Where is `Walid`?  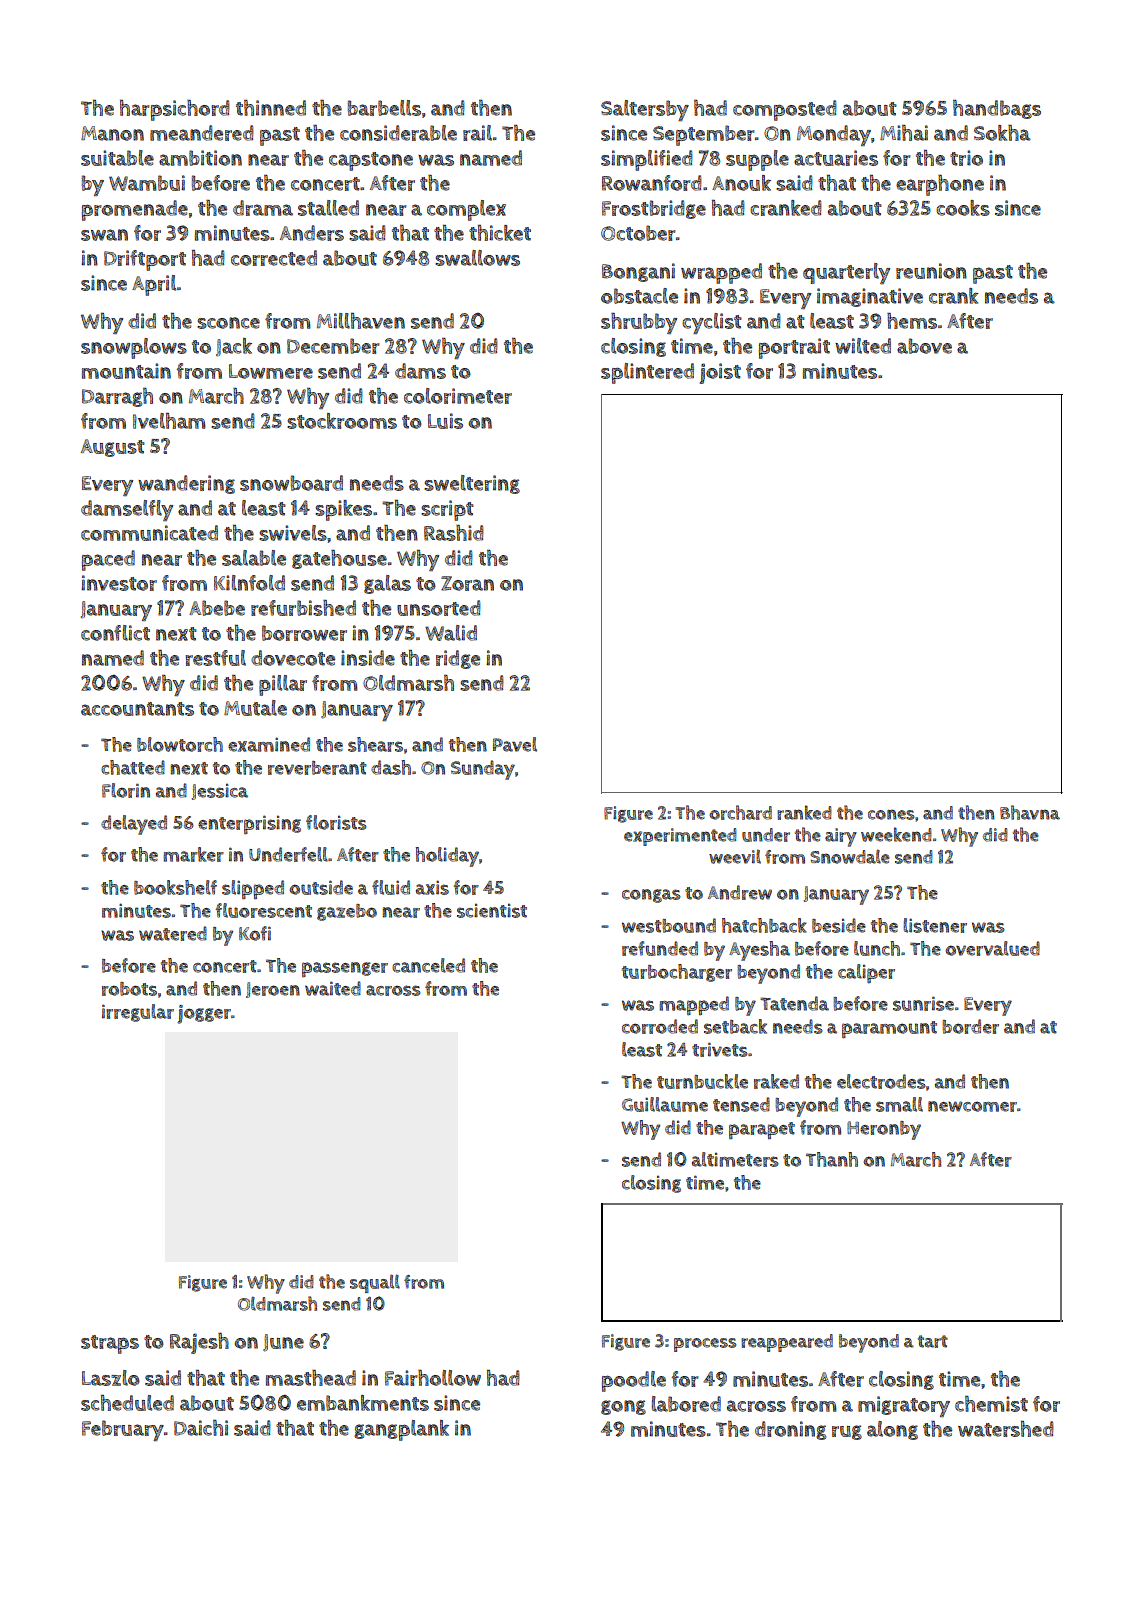 Walid is located at coordinates (451, 633).
